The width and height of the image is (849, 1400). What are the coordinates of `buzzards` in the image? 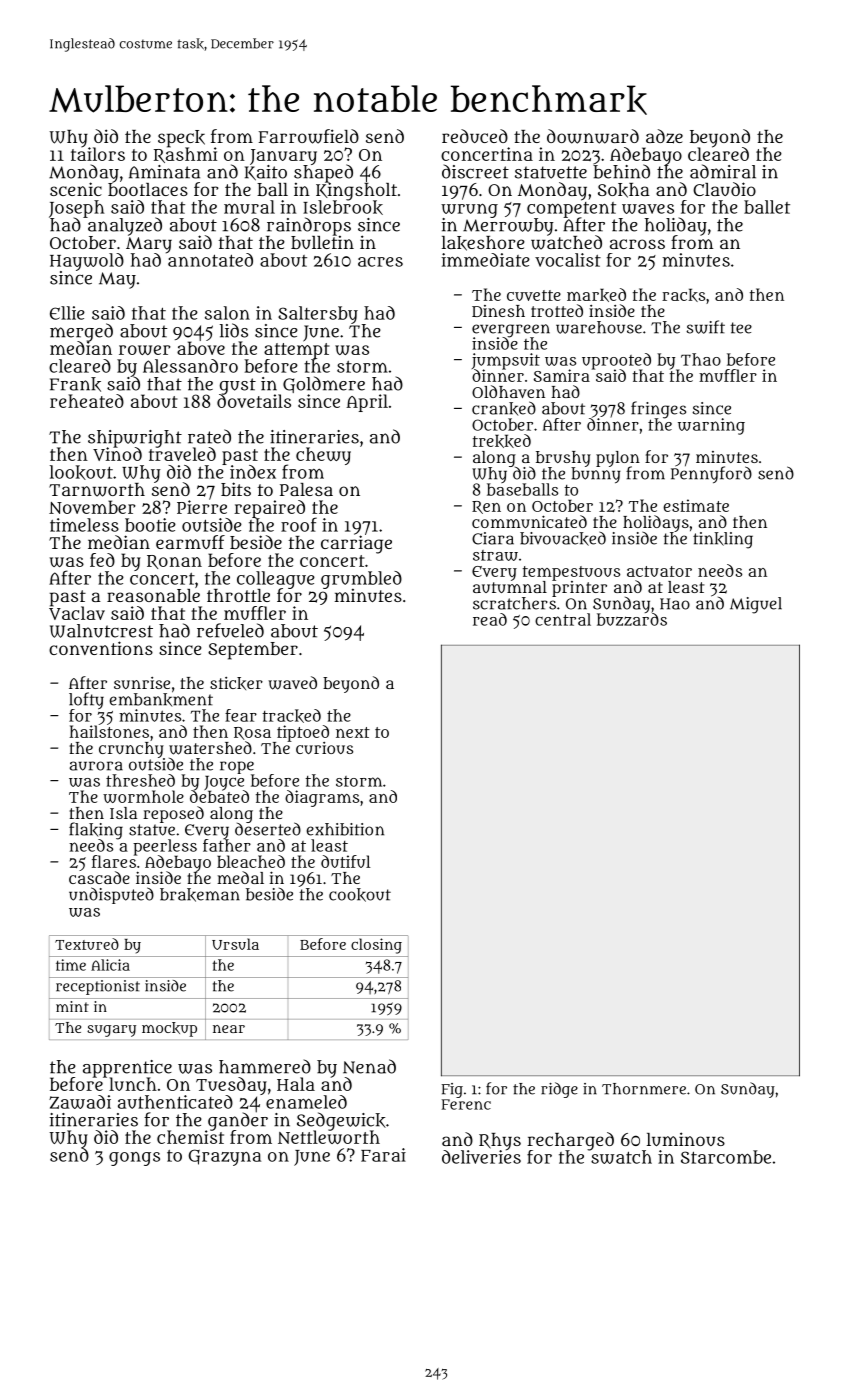 It's located at (632, 619).
